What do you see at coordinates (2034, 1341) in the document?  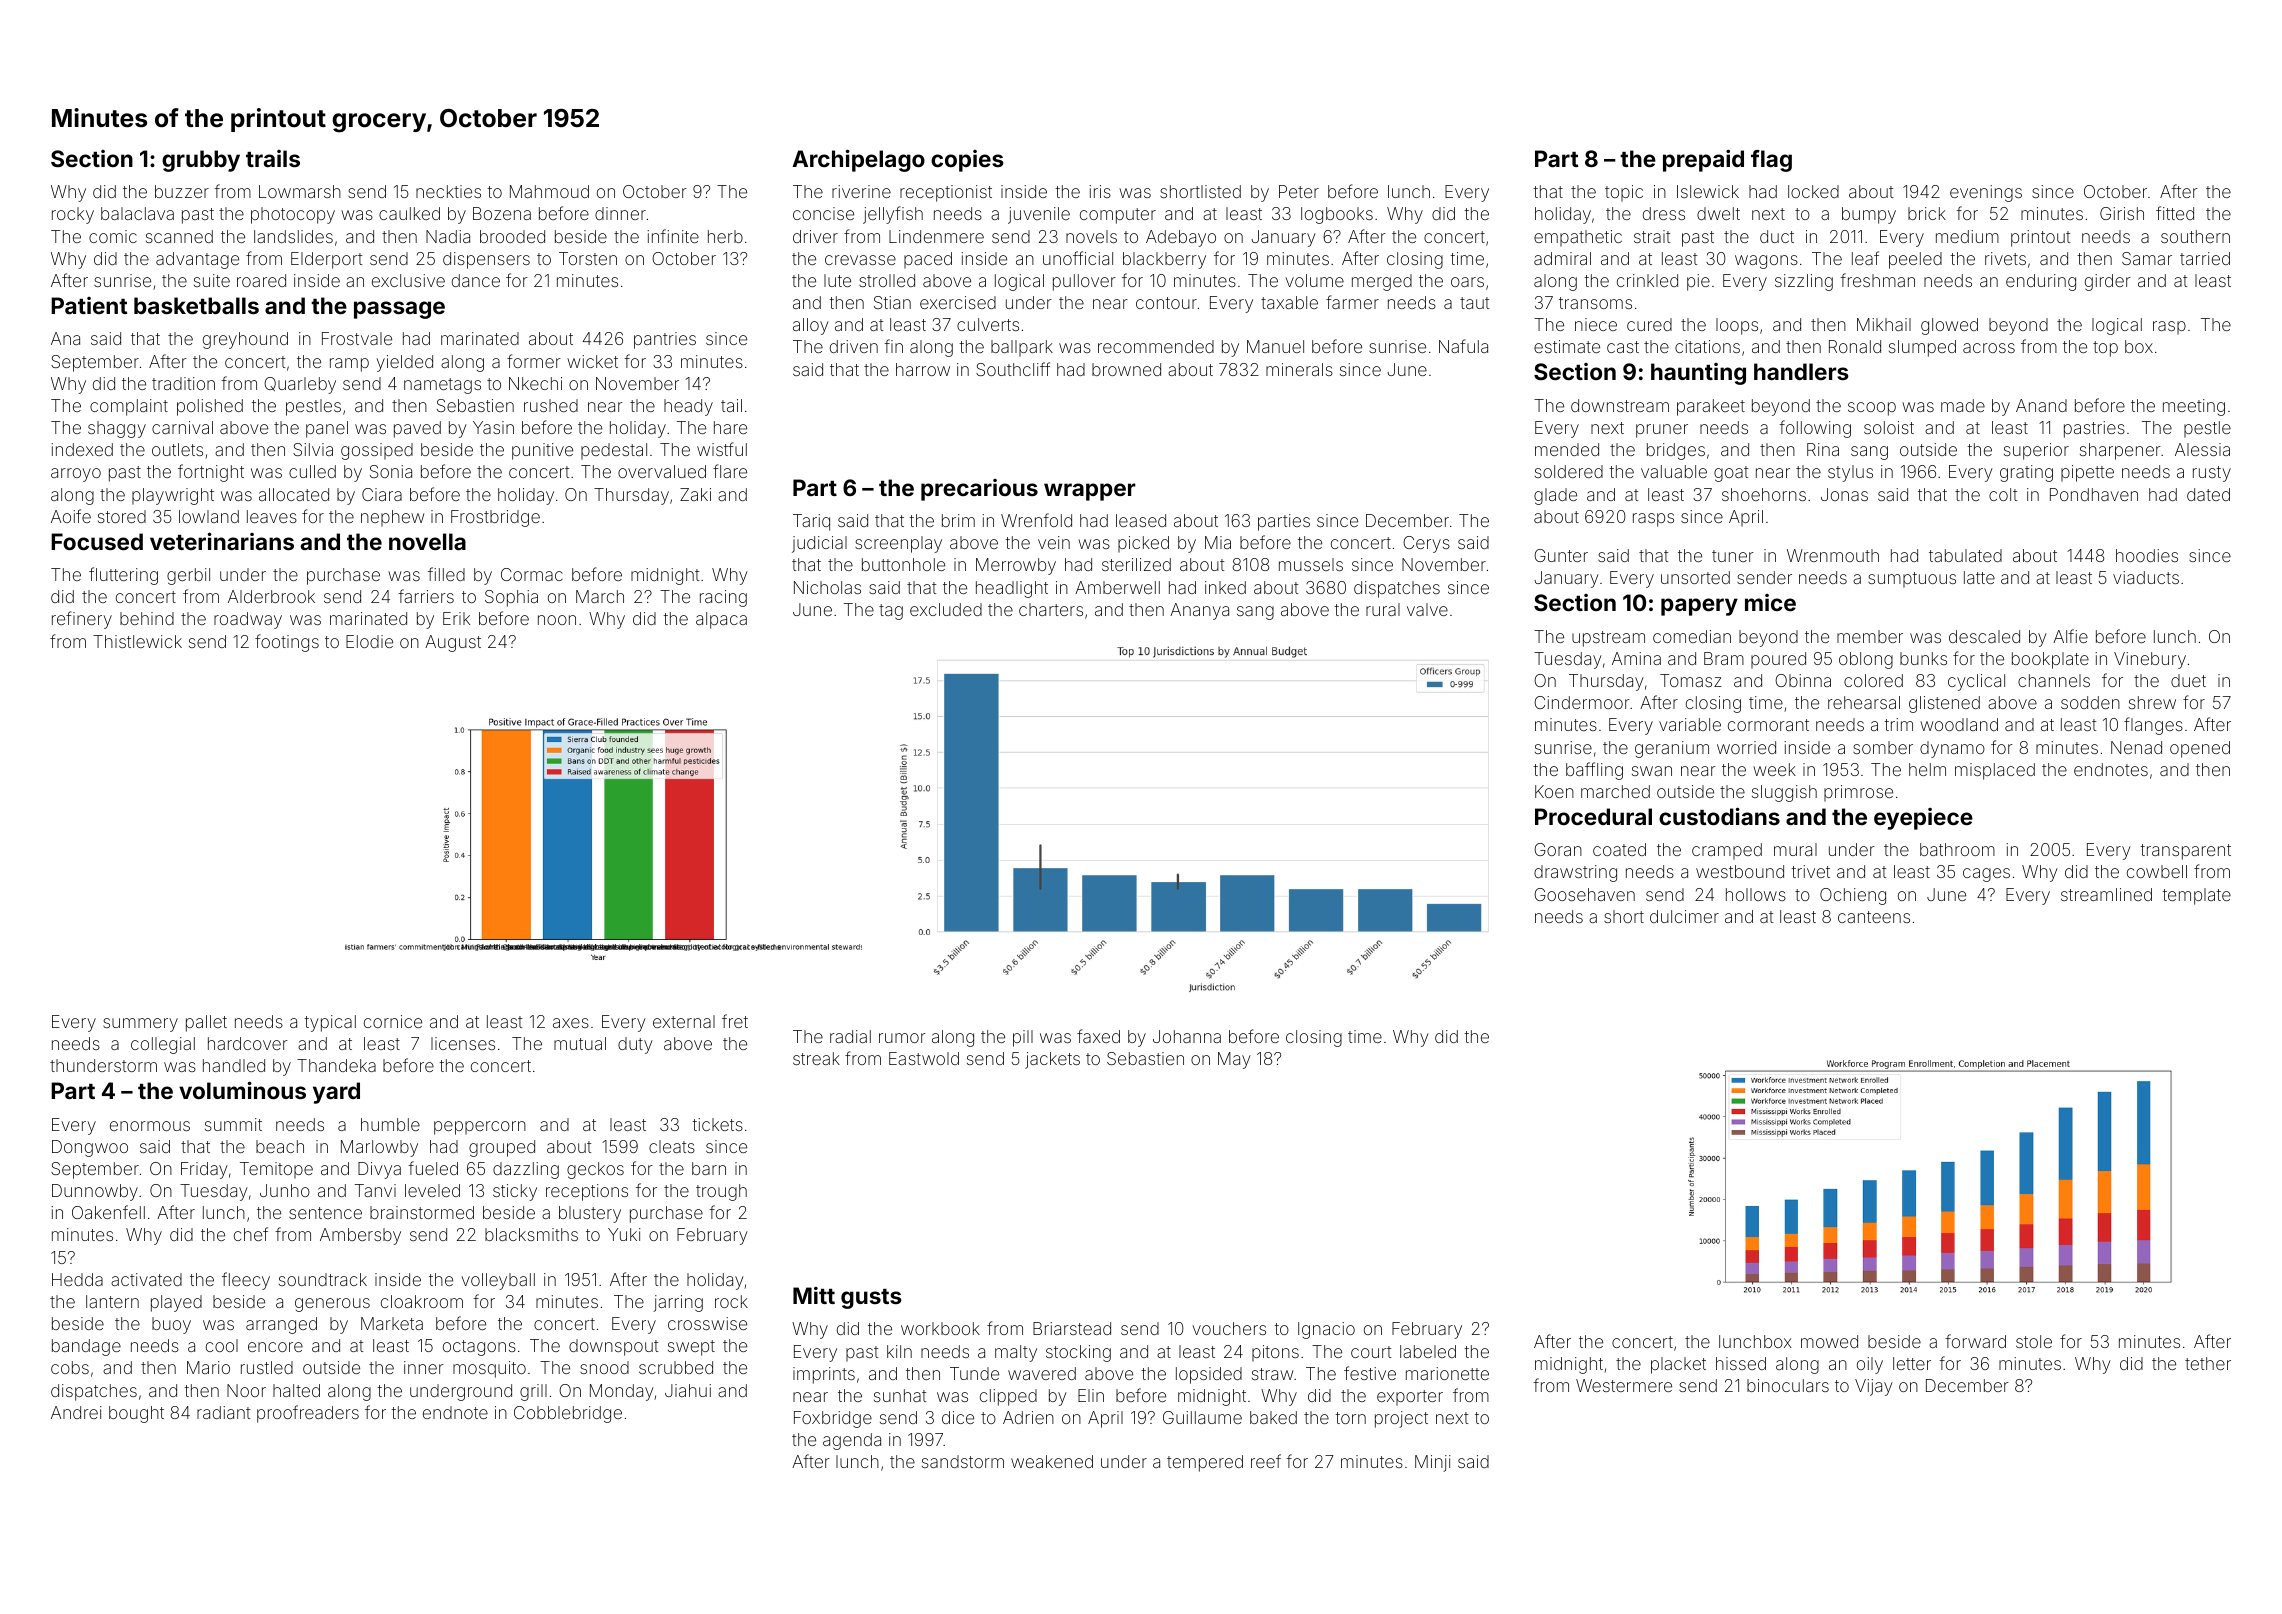 I see `stole` at bounding box center [2034, 1341].
